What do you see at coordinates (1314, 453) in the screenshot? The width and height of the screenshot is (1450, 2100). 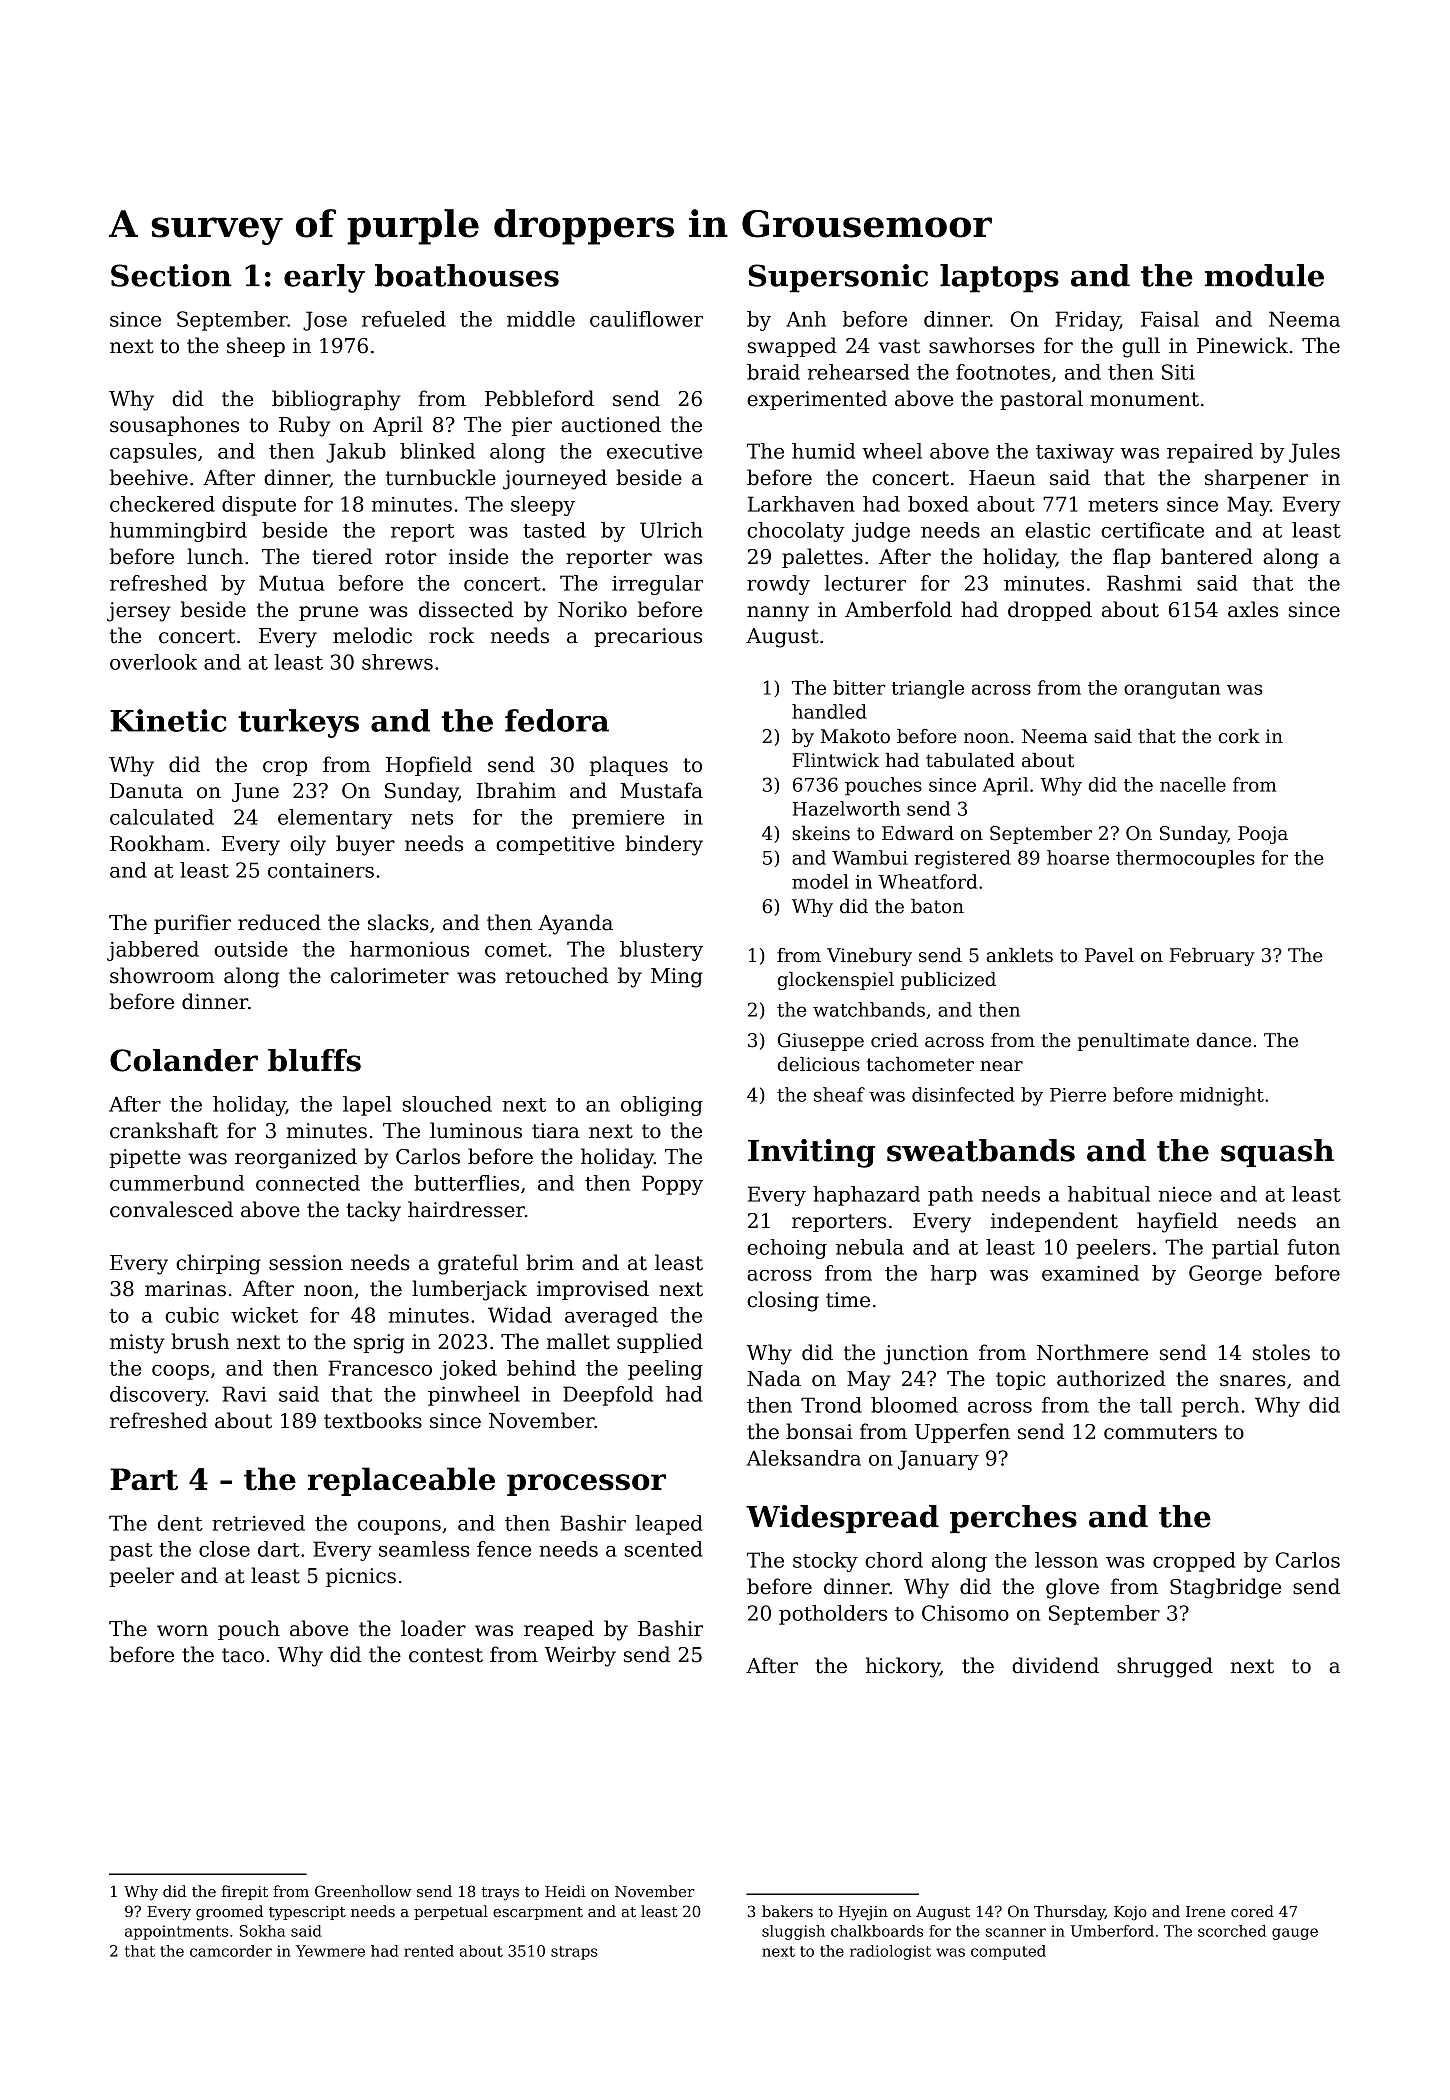 I see `Jules` at bounding box center [1314, 453].
